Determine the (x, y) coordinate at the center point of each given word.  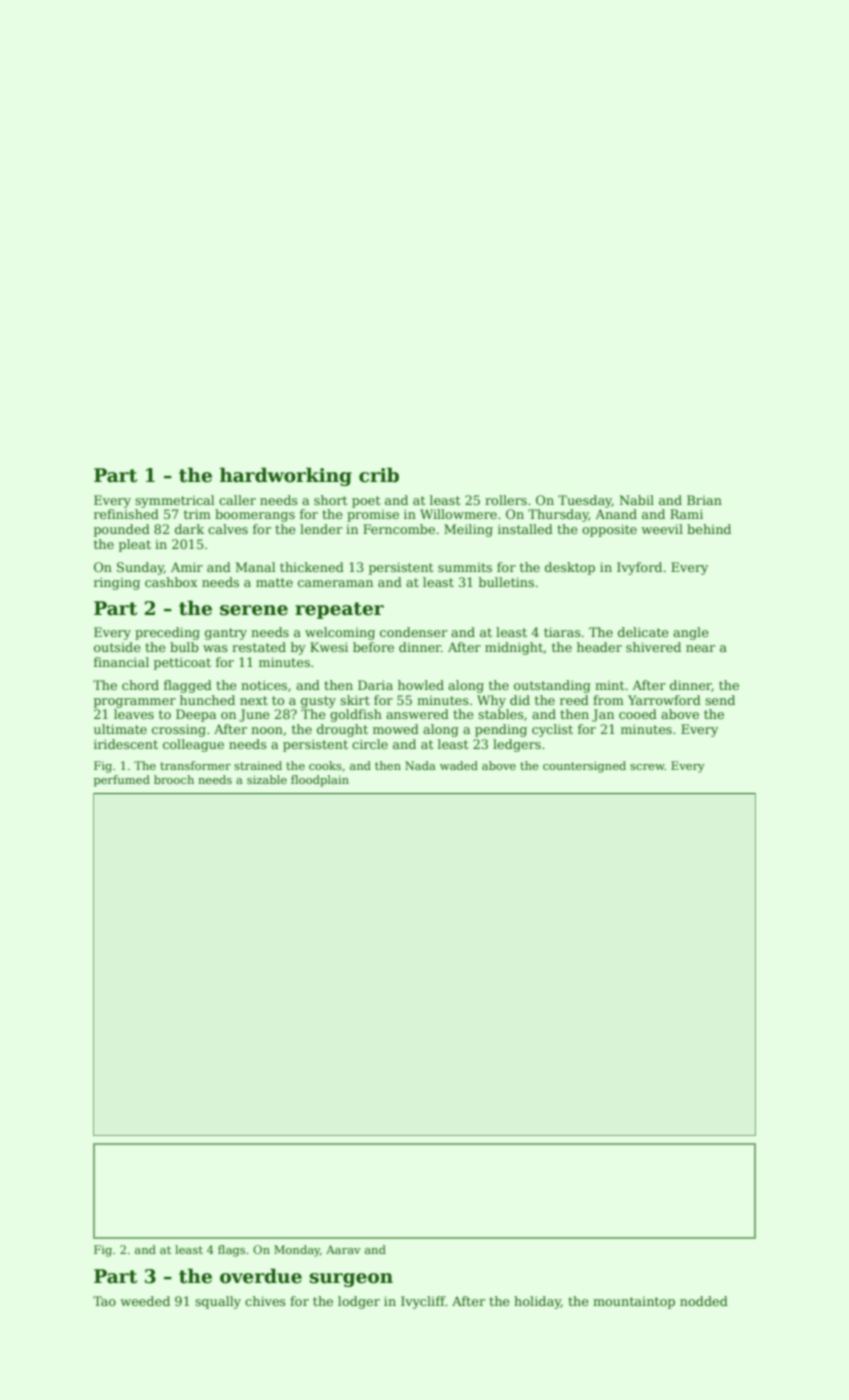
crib (379, 475)
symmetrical (175, 501)
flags (231, 1251)
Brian (704, 500)
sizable (267, 779)
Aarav (343, 1249)
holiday (537, 1302)
